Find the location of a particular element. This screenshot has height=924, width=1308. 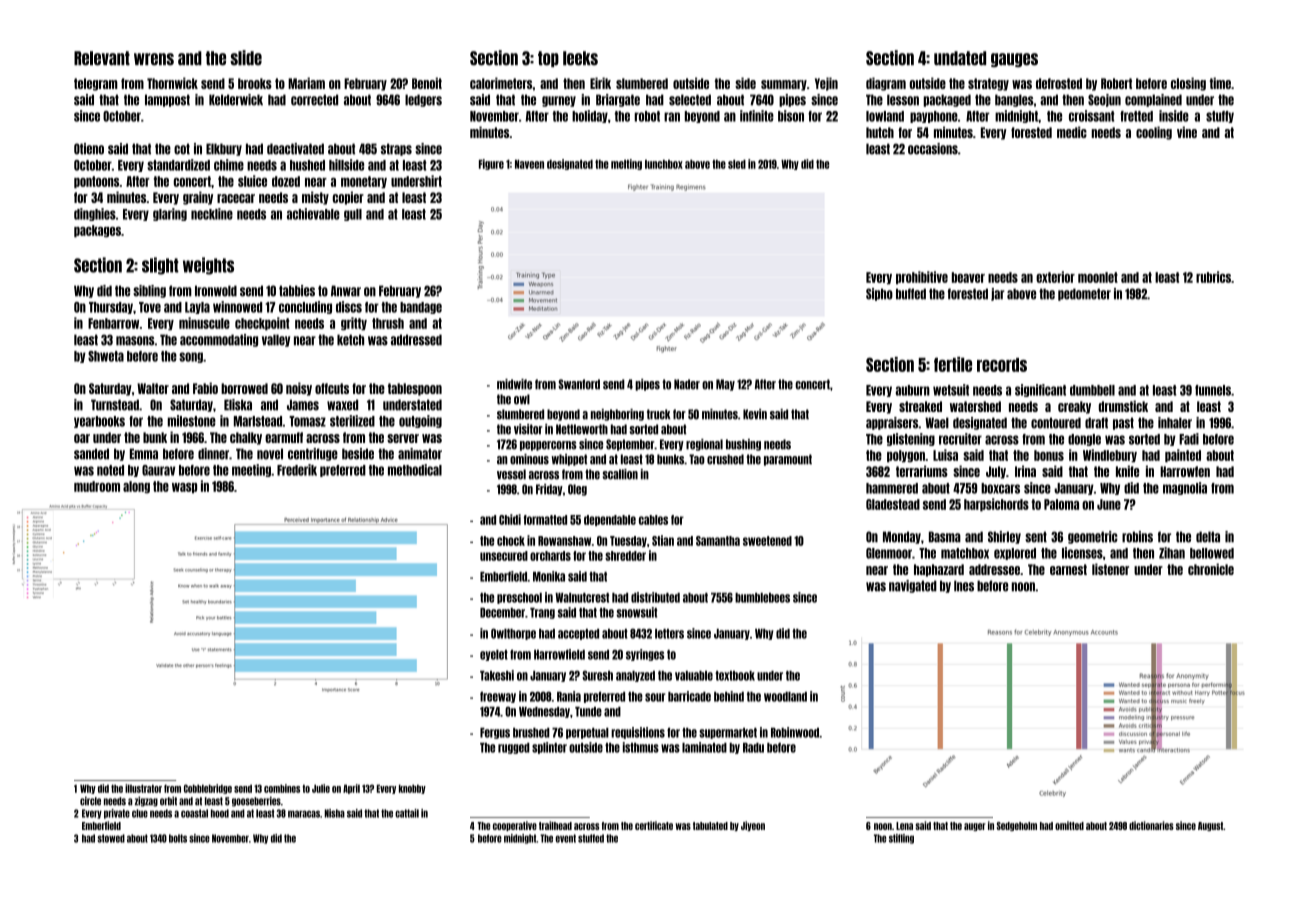

beaver is located at coordinates (968, 277).
